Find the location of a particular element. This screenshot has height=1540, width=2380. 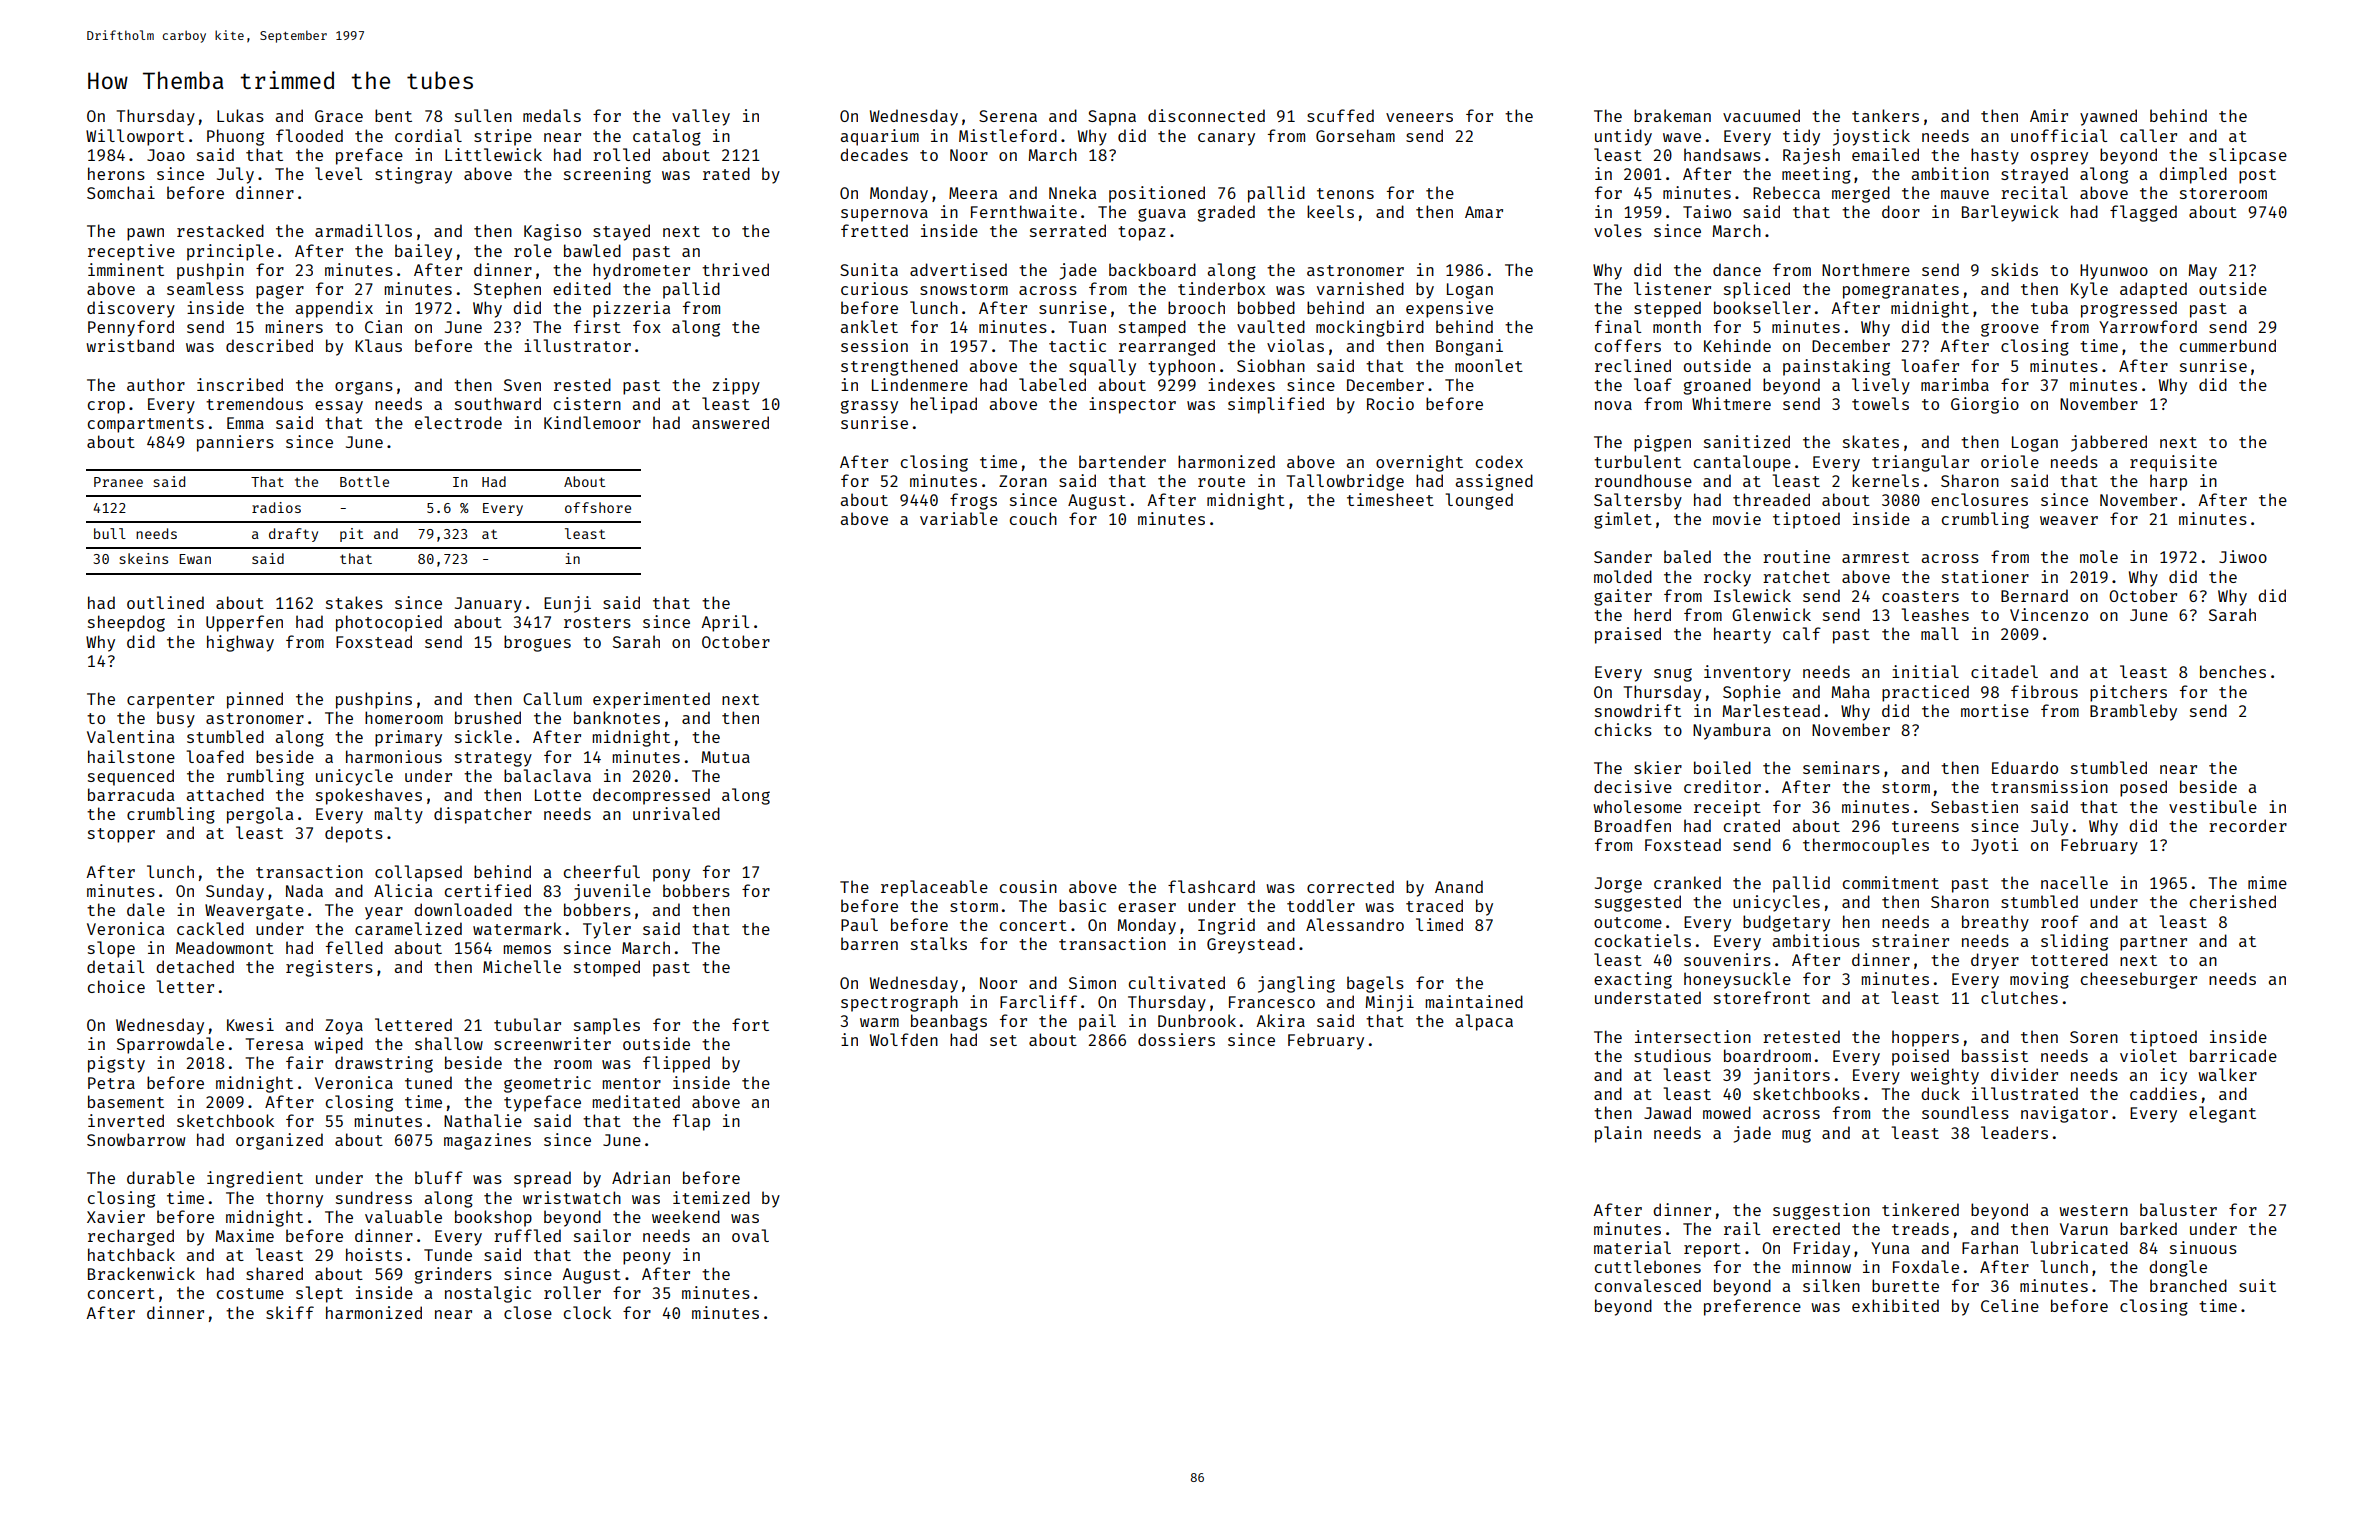

labeled is located at coordinates (1052, 384).
